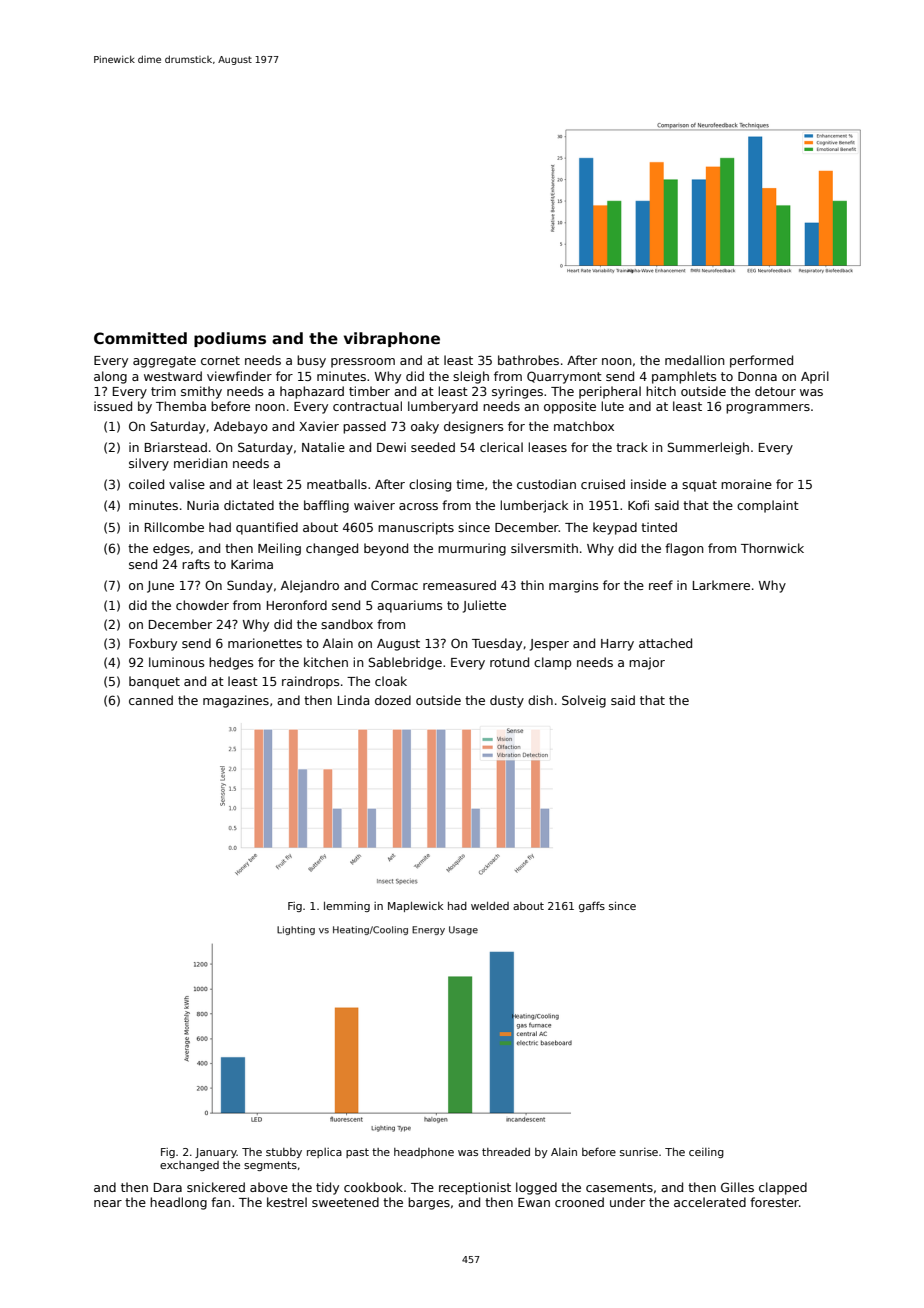  Describe the element at coordinates (319, 426) in the document. I see `Xavier` at that location.
